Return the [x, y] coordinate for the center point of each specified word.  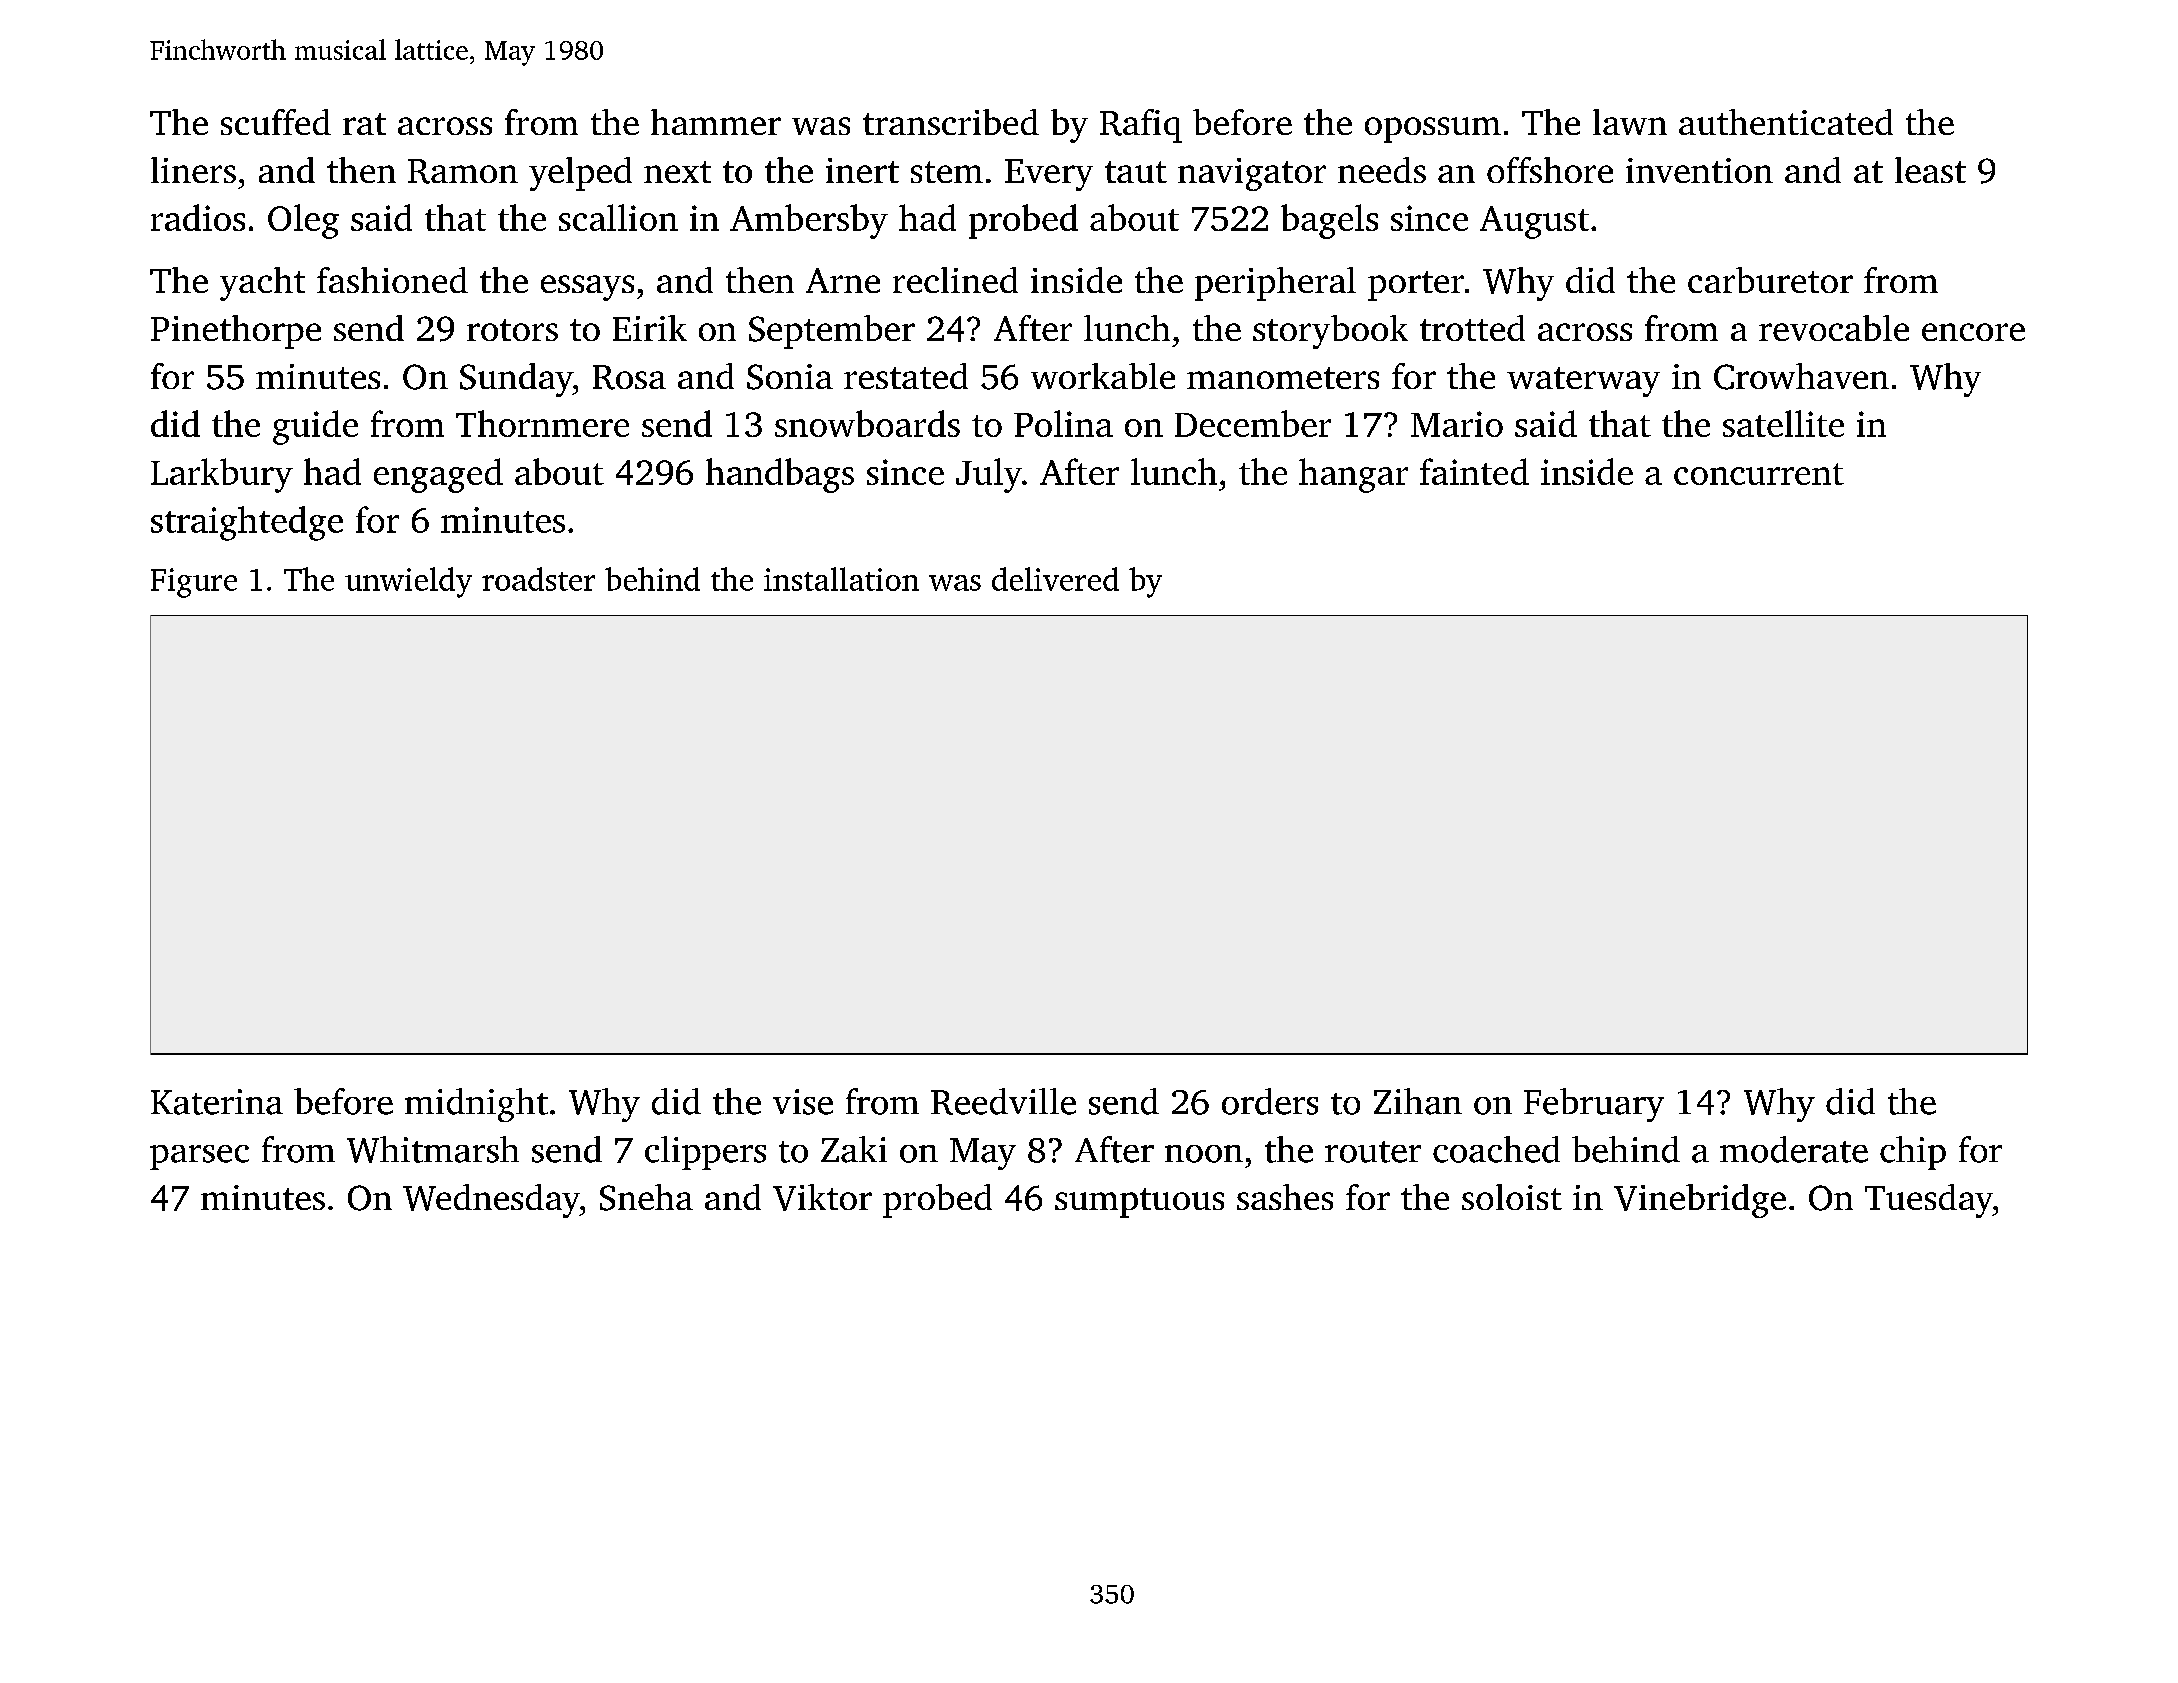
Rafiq [1141, 126]
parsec [199, 1157]
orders [1270, 1101]
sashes [1285, 1197]
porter [1416, 286]
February [1594, 1105]
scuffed [276, 122]
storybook [1330, 332]
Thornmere [542, 423]
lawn [1630, 122]
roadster [538, 579]
